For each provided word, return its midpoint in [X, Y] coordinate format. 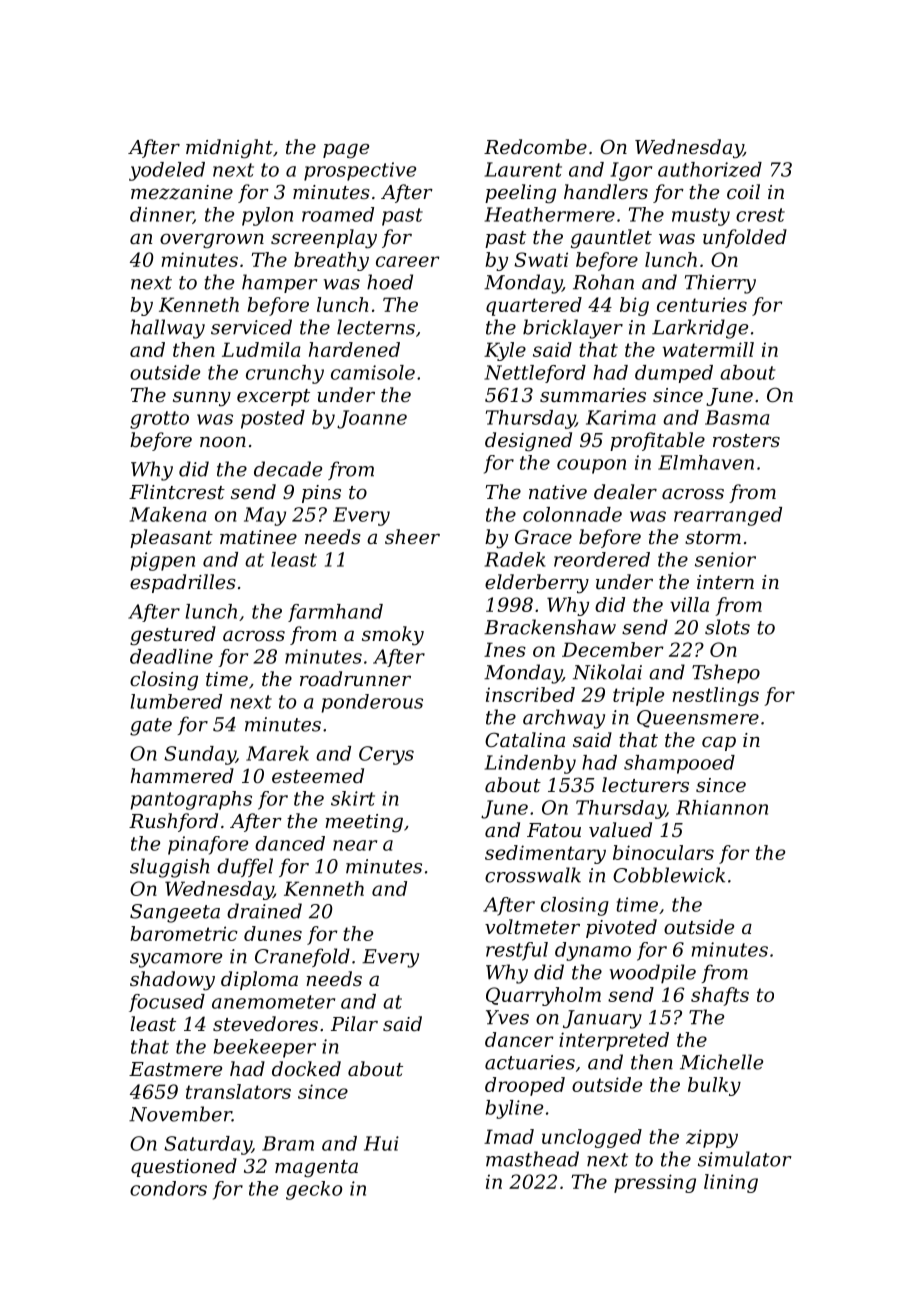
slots [727, 627]
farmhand [335, 613]
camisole [373, 372]
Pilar [354, 1023]
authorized [710, 169]
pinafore [208, 845]
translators [238, 1091]
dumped [674, 374]
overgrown [212, 241]
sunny [202, 399]
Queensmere [698, 719]
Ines [505, 649]
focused [167, 1003]
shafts [720, 996]
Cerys [386, 755]
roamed [338, 214]
